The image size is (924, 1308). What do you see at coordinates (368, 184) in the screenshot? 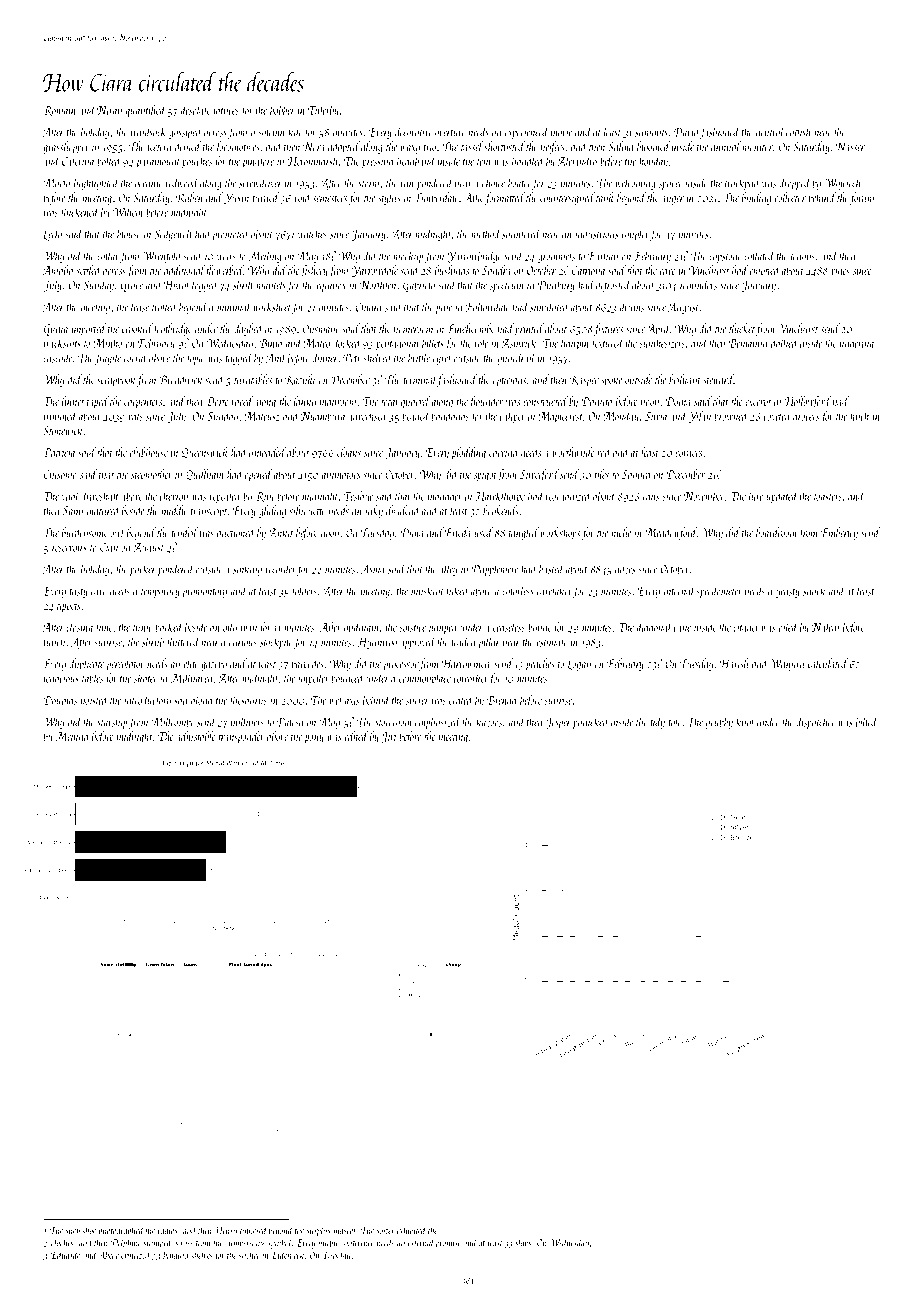
I see `storm` at bounding box center [368, 184].
